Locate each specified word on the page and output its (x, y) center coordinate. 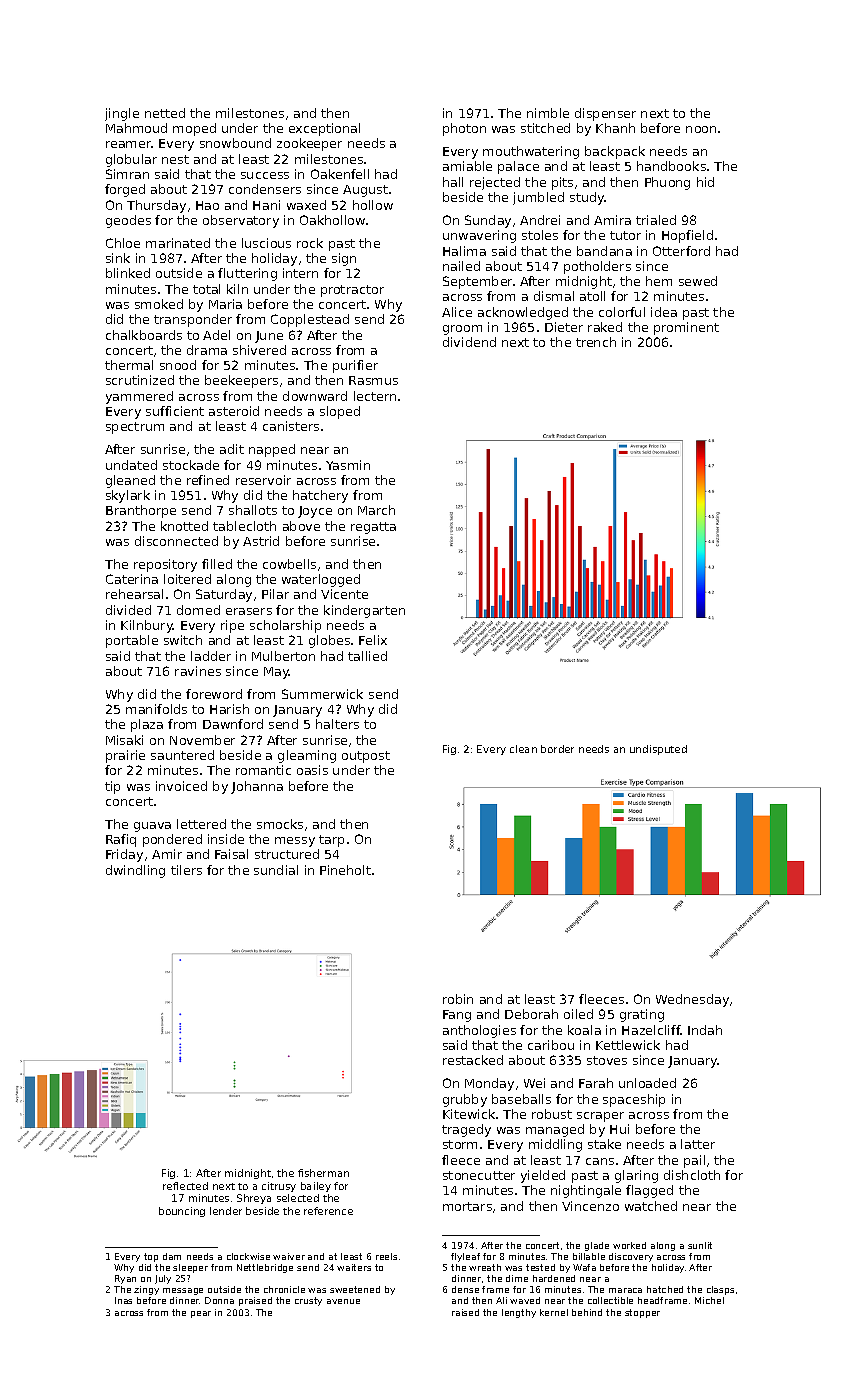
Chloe (123, 243)
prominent (686, 328)
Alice (457, 312)
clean (523, 749)
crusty (308, 1301)
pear (201, 1314)
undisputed (658, 750)
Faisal (231, 854)
